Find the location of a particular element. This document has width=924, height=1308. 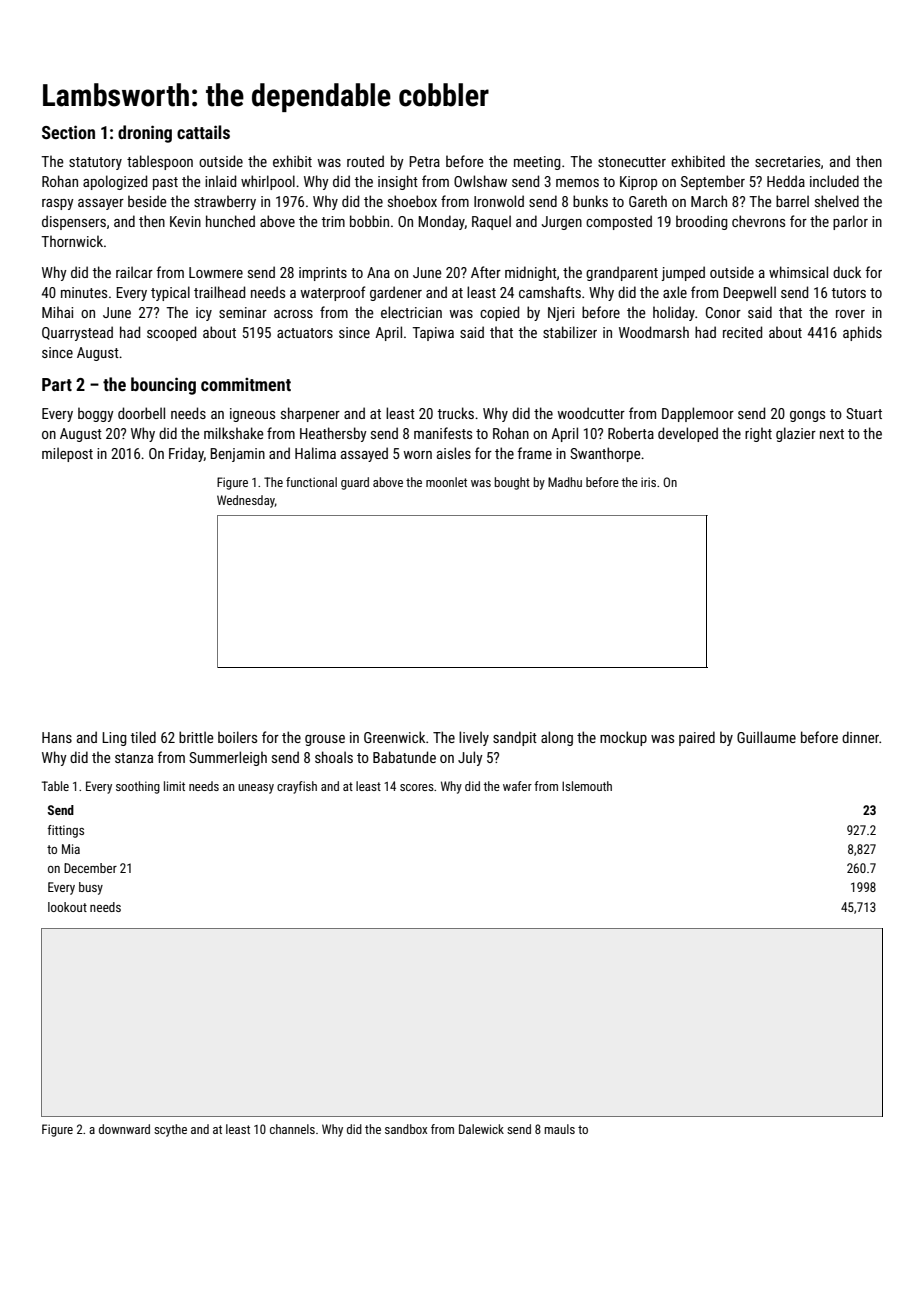

Guillaume is located at coordinates (766, 737).
